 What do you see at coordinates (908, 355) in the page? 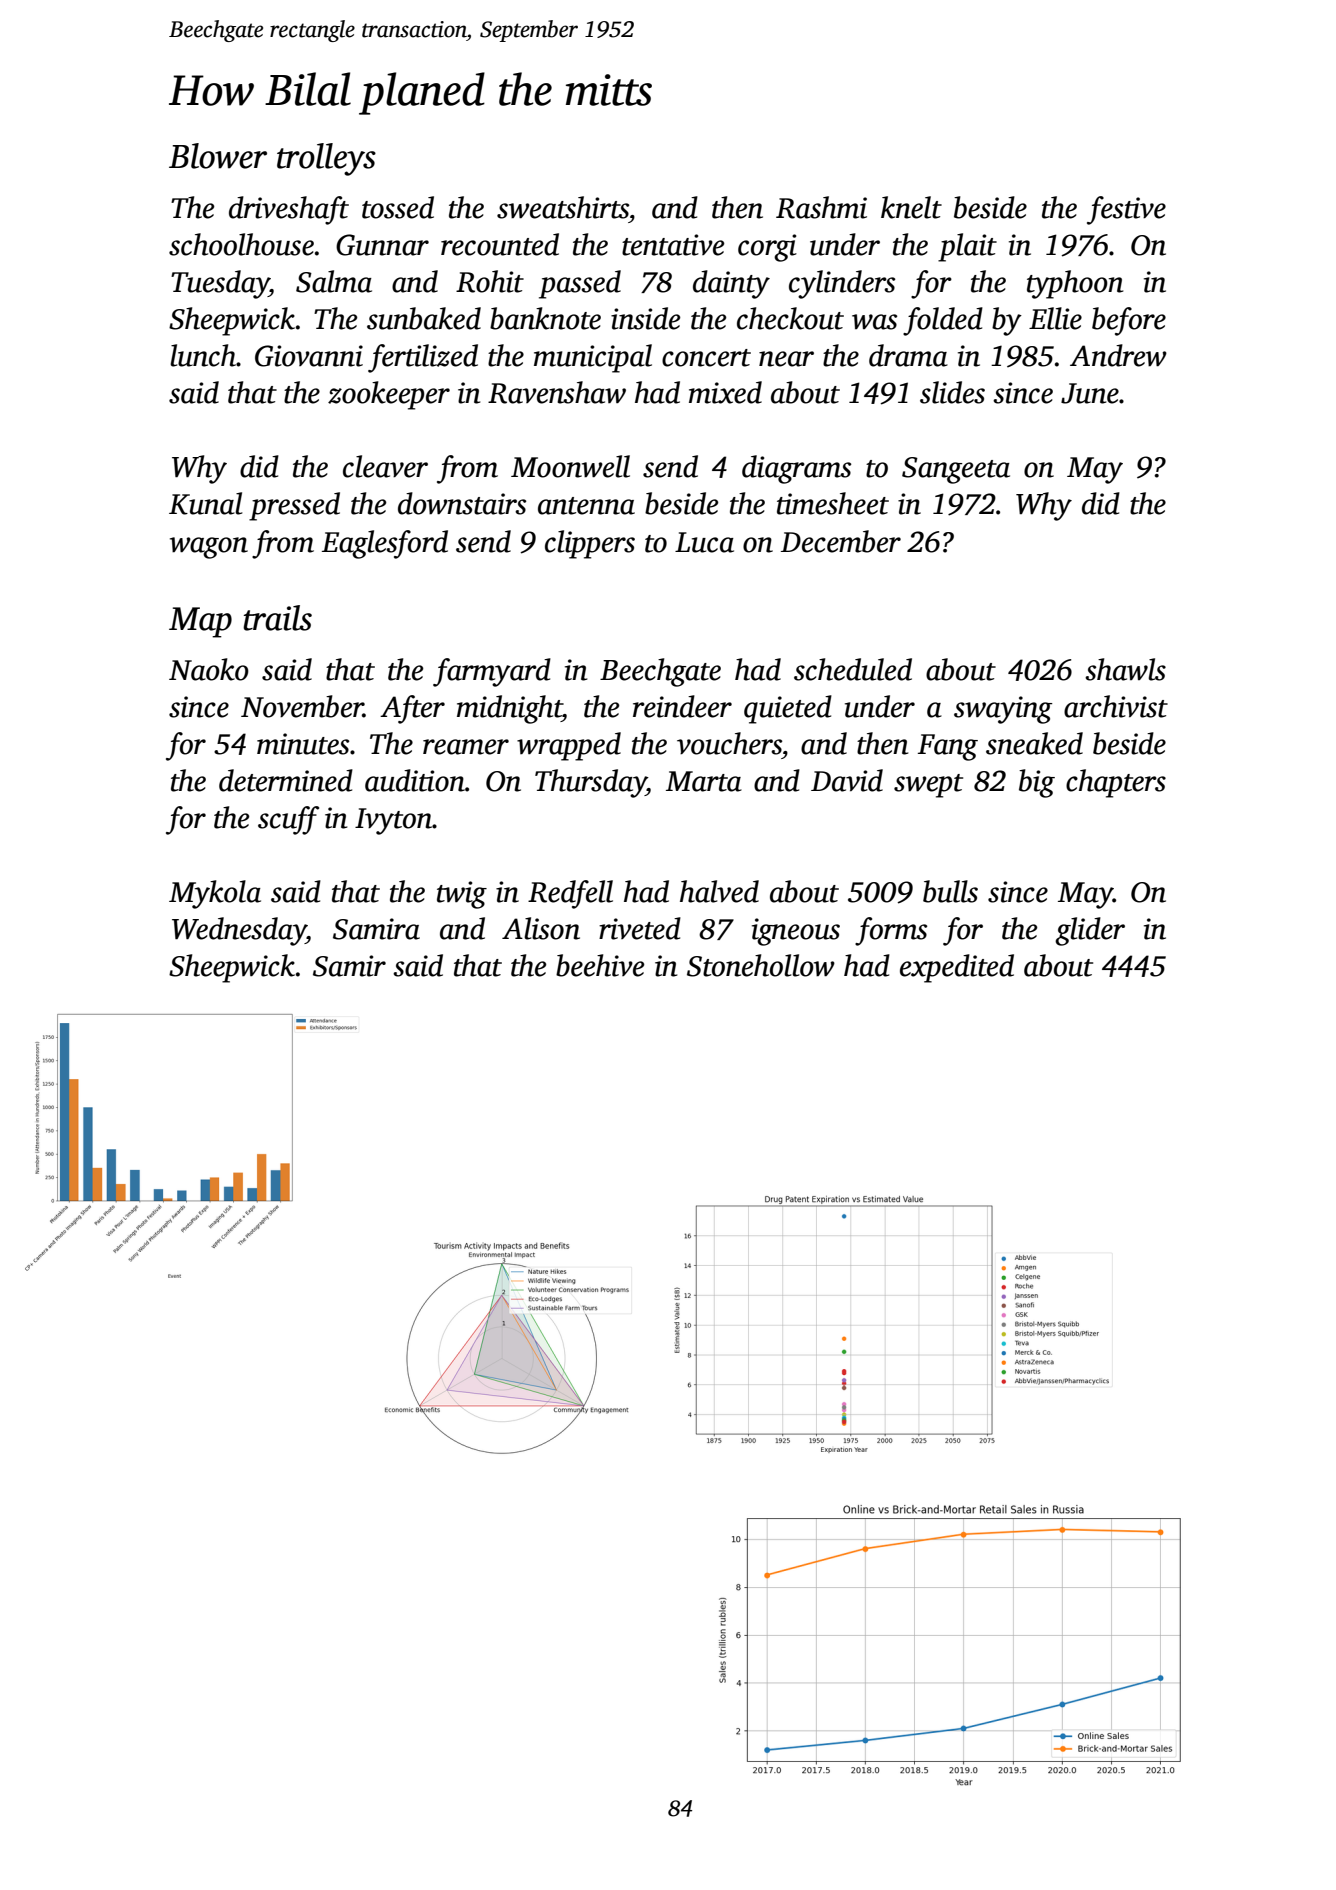
I see `drama` at bounding box center [908, 355].
